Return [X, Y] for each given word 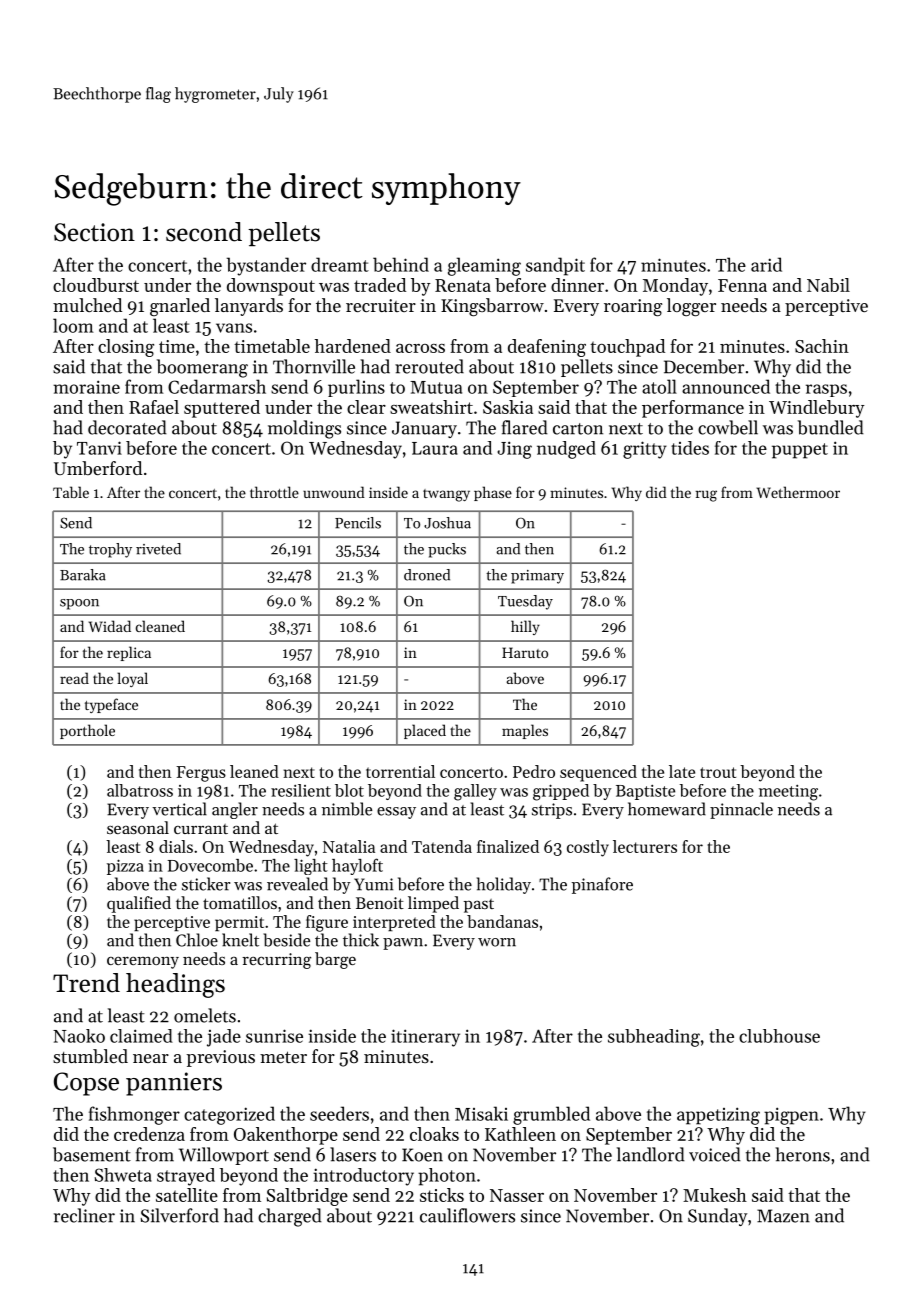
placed [425, 731]
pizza [125, 867]
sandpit [555, 266]
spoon [79, 604]
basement [92, 1154]
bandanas [502, 921]
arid [766, 264]
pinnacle [741, 810]
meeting [788, 793]
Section [94, 232]
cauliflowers [467, 1215]
